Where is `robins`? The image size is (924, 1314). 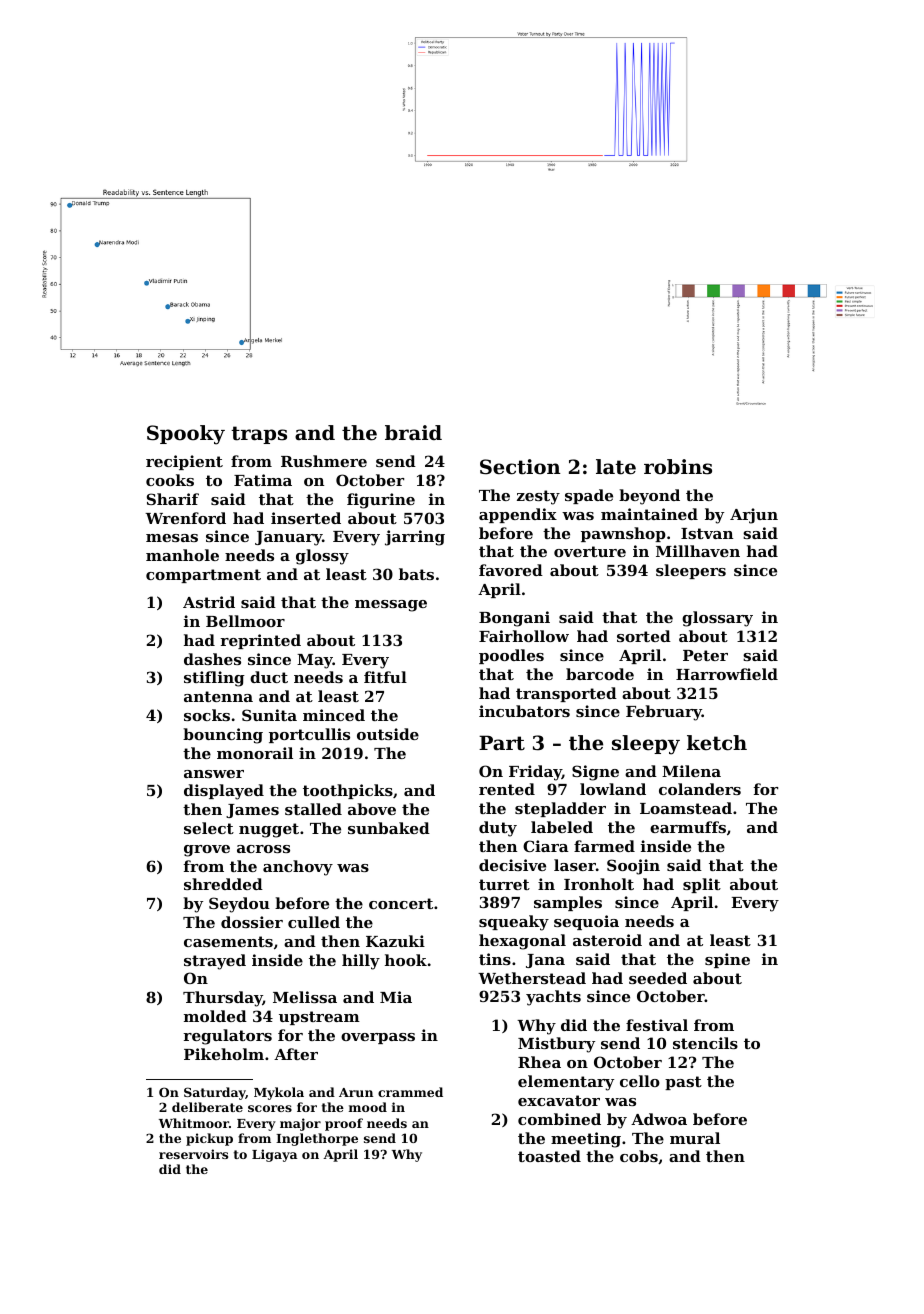 robins is located at coordinates (678, 467).
